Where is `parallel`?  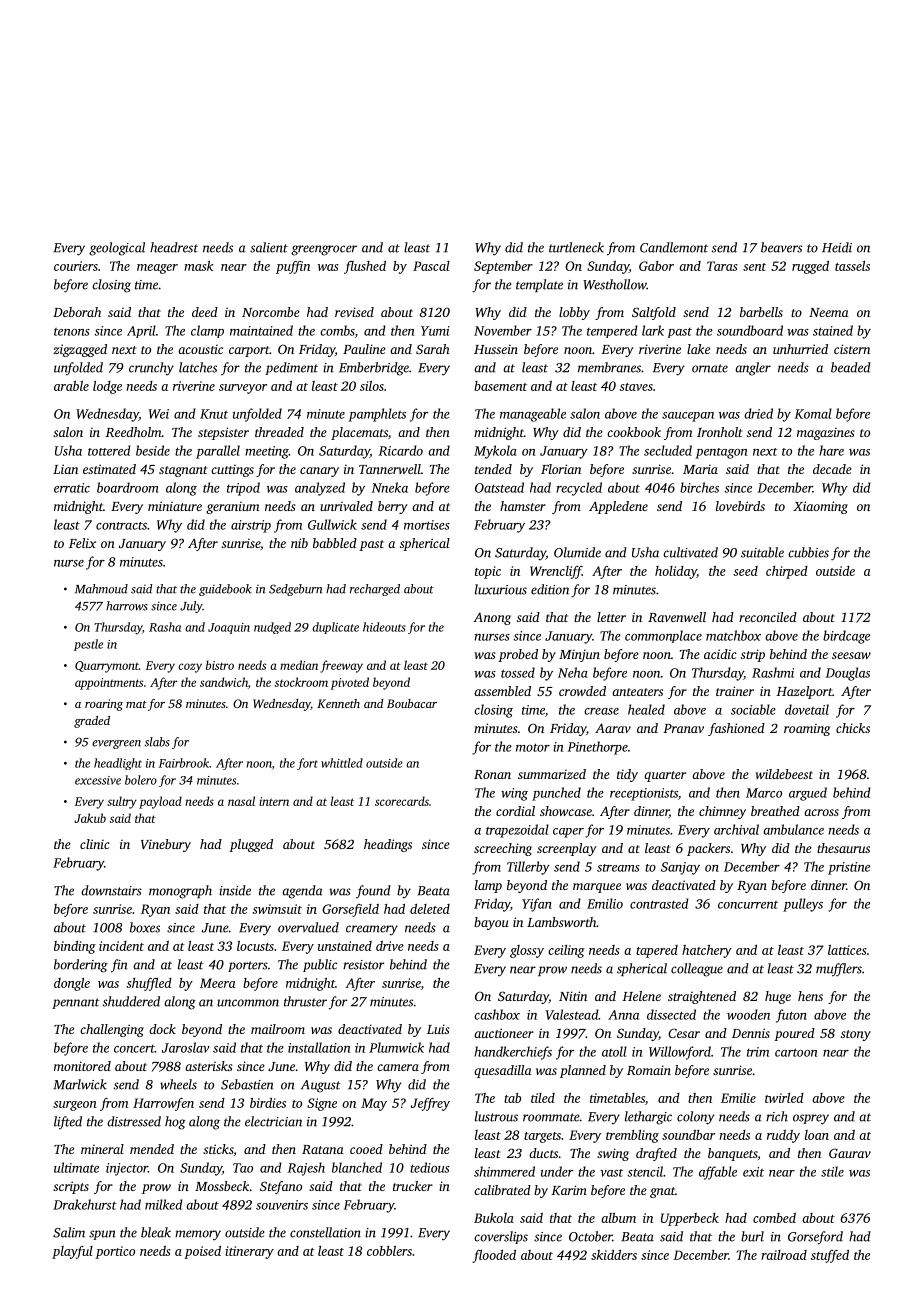
parallel is located at coordinates (218, 452).
